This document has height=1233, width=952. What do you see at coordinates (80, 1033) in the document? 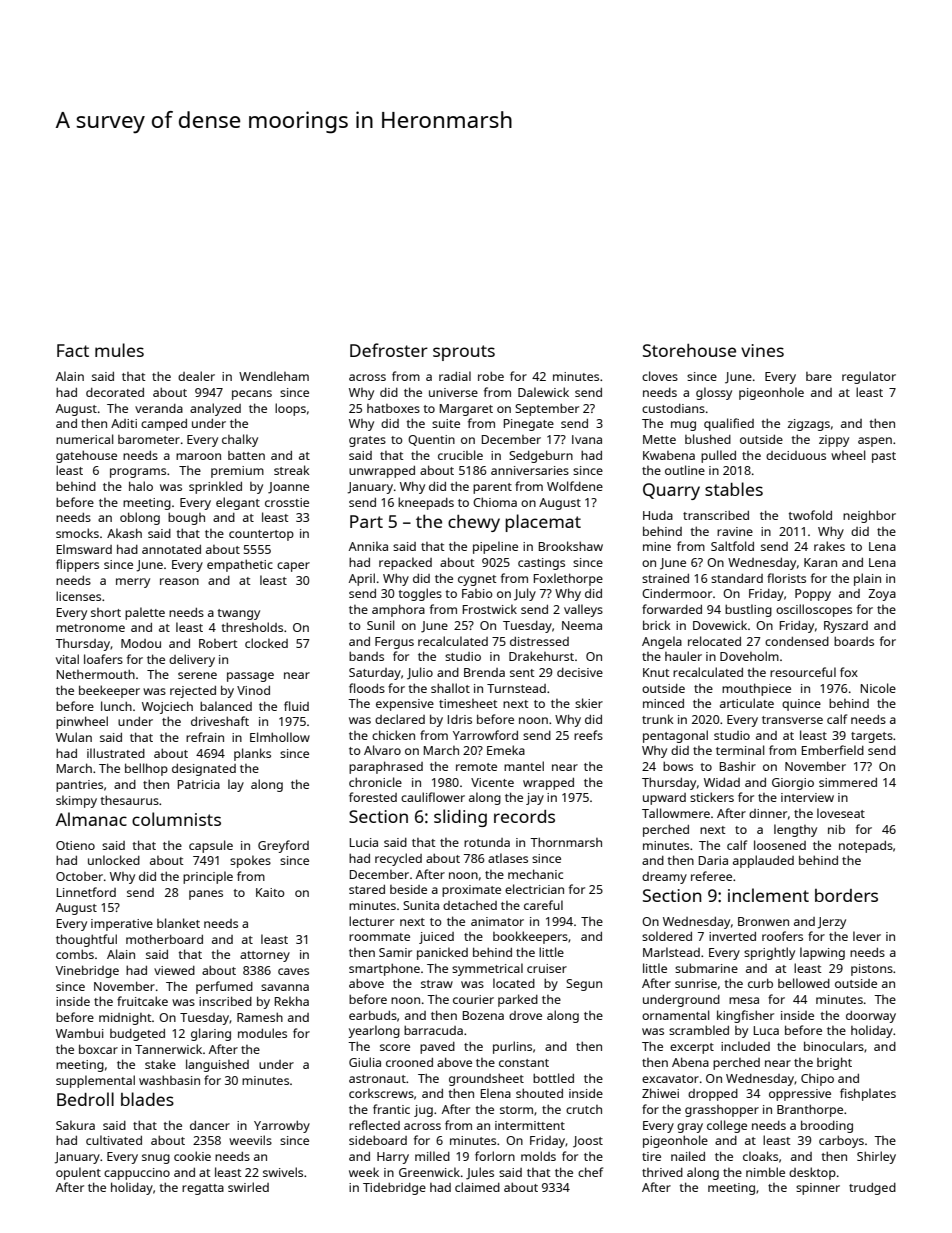
I see `Wambui` at bounding box center [80, 1033].
